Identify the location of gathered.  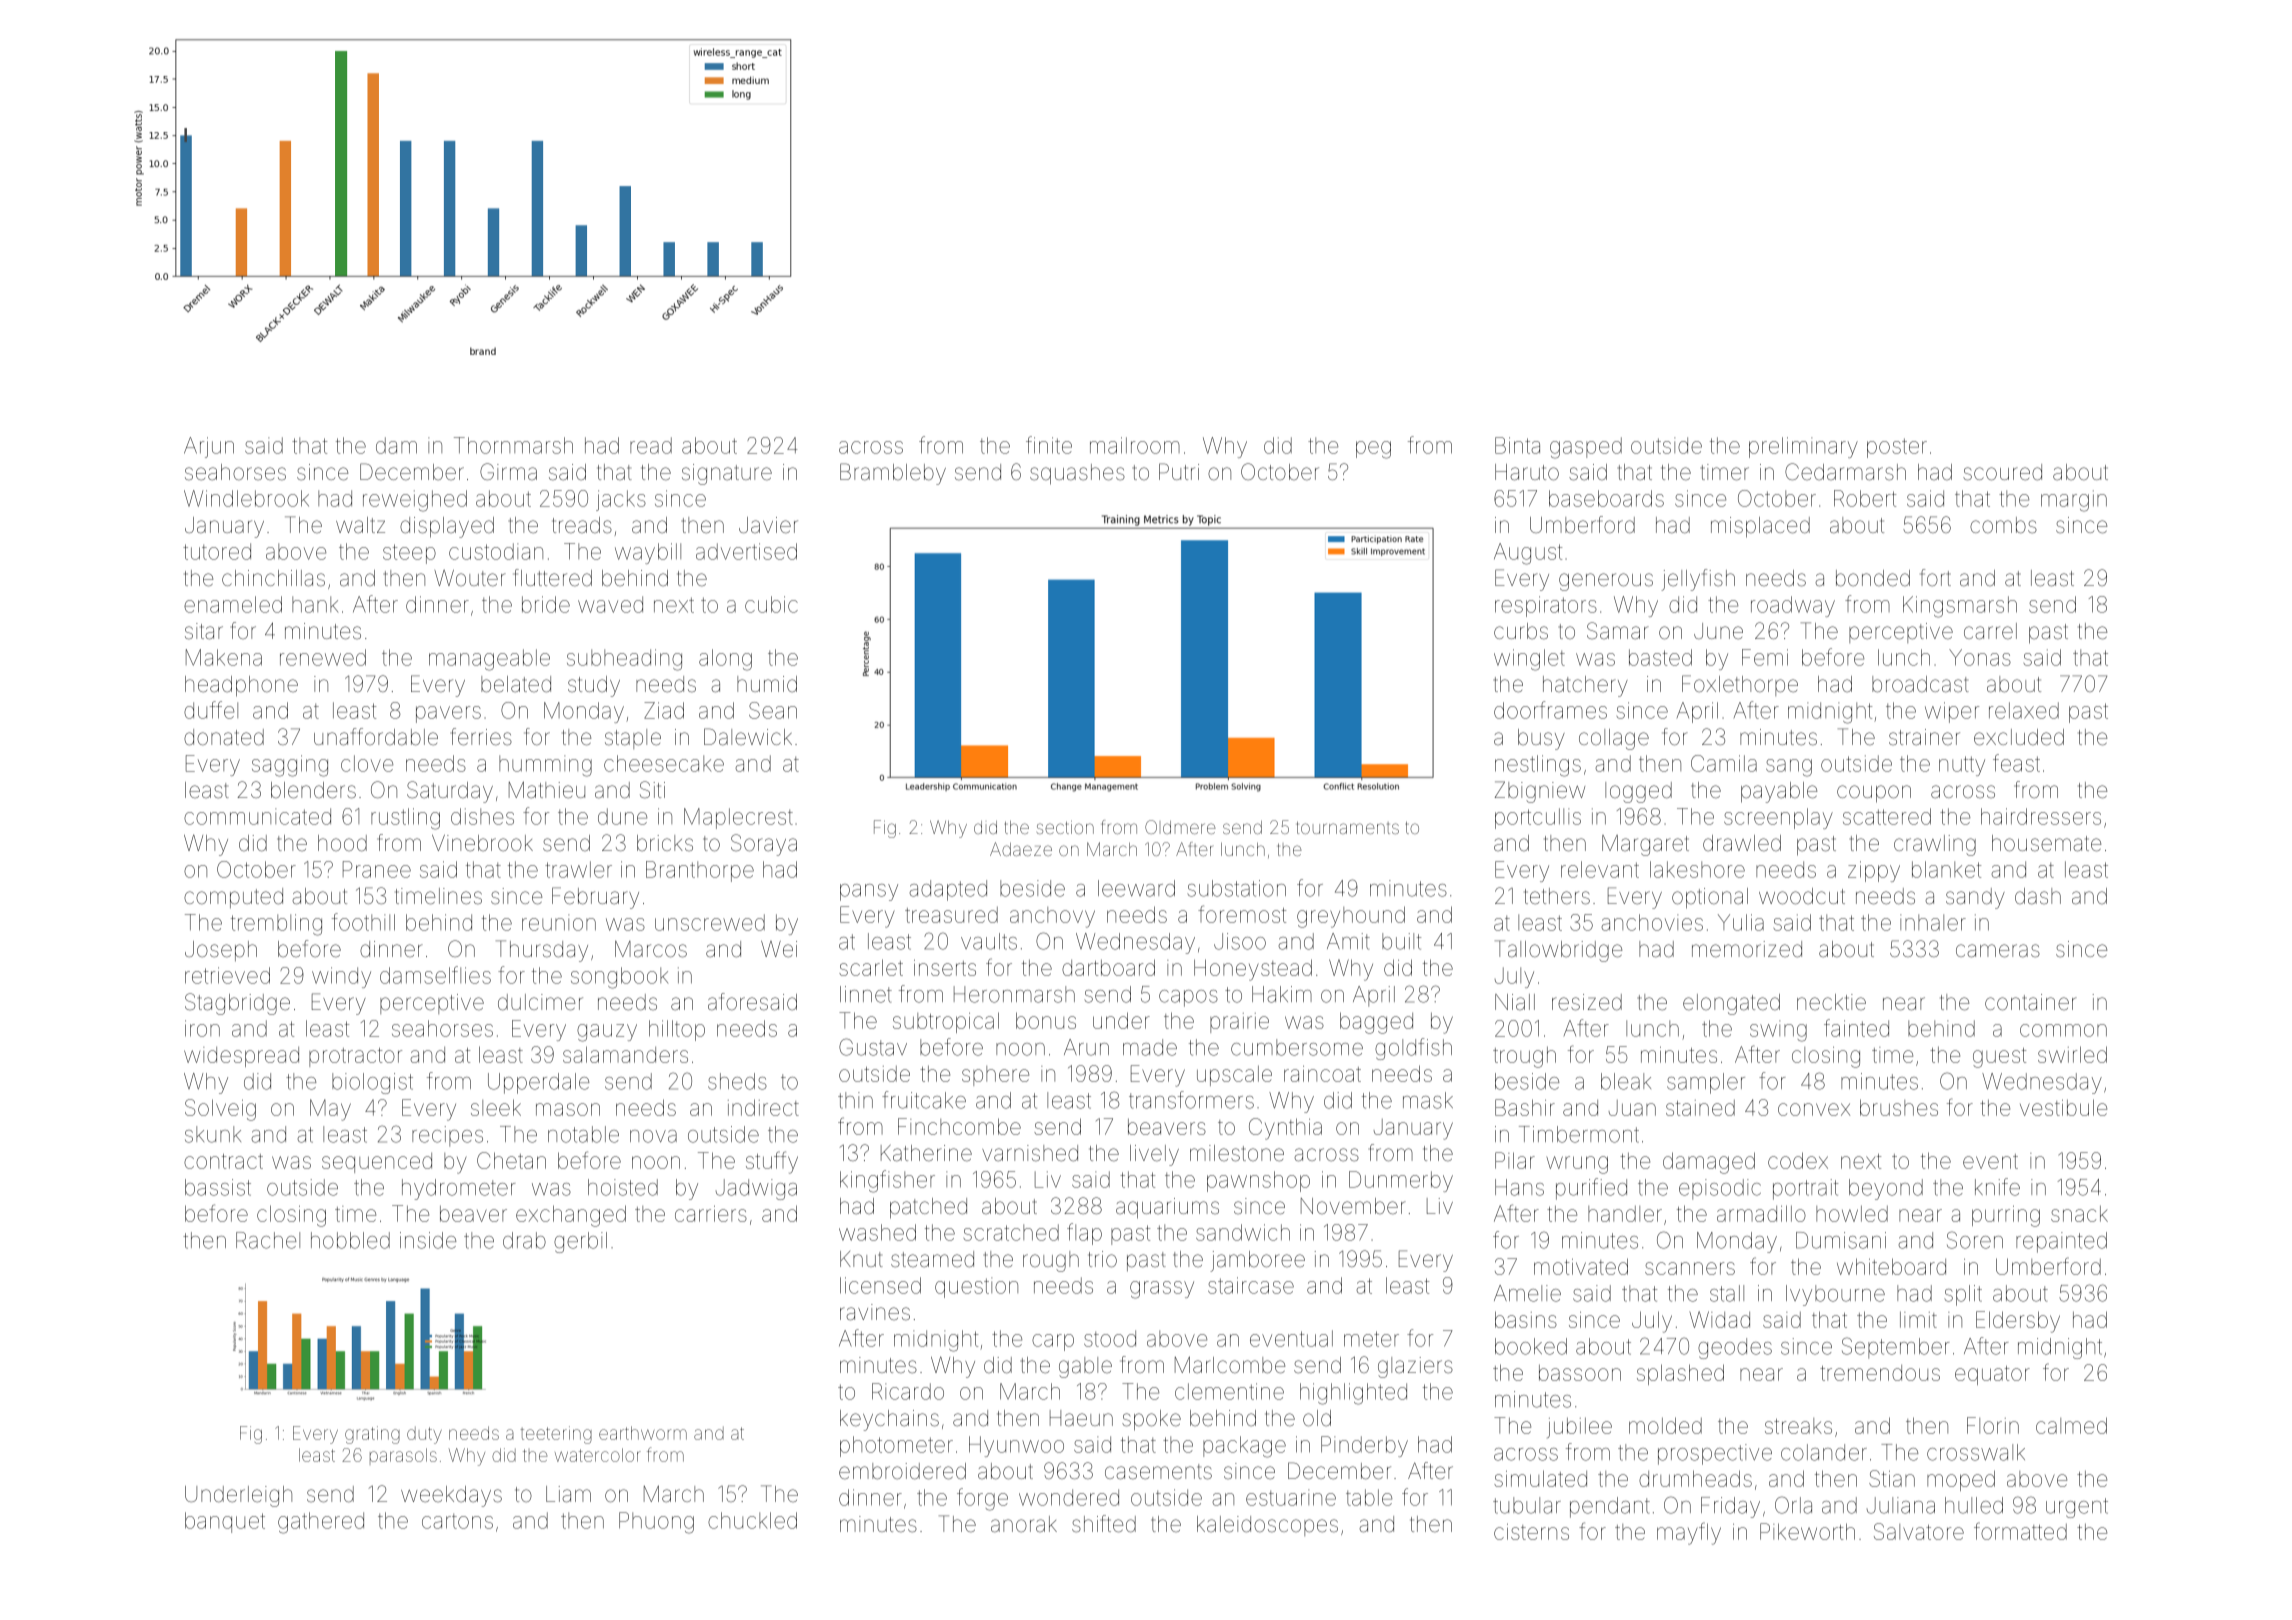
(321, 1523).
